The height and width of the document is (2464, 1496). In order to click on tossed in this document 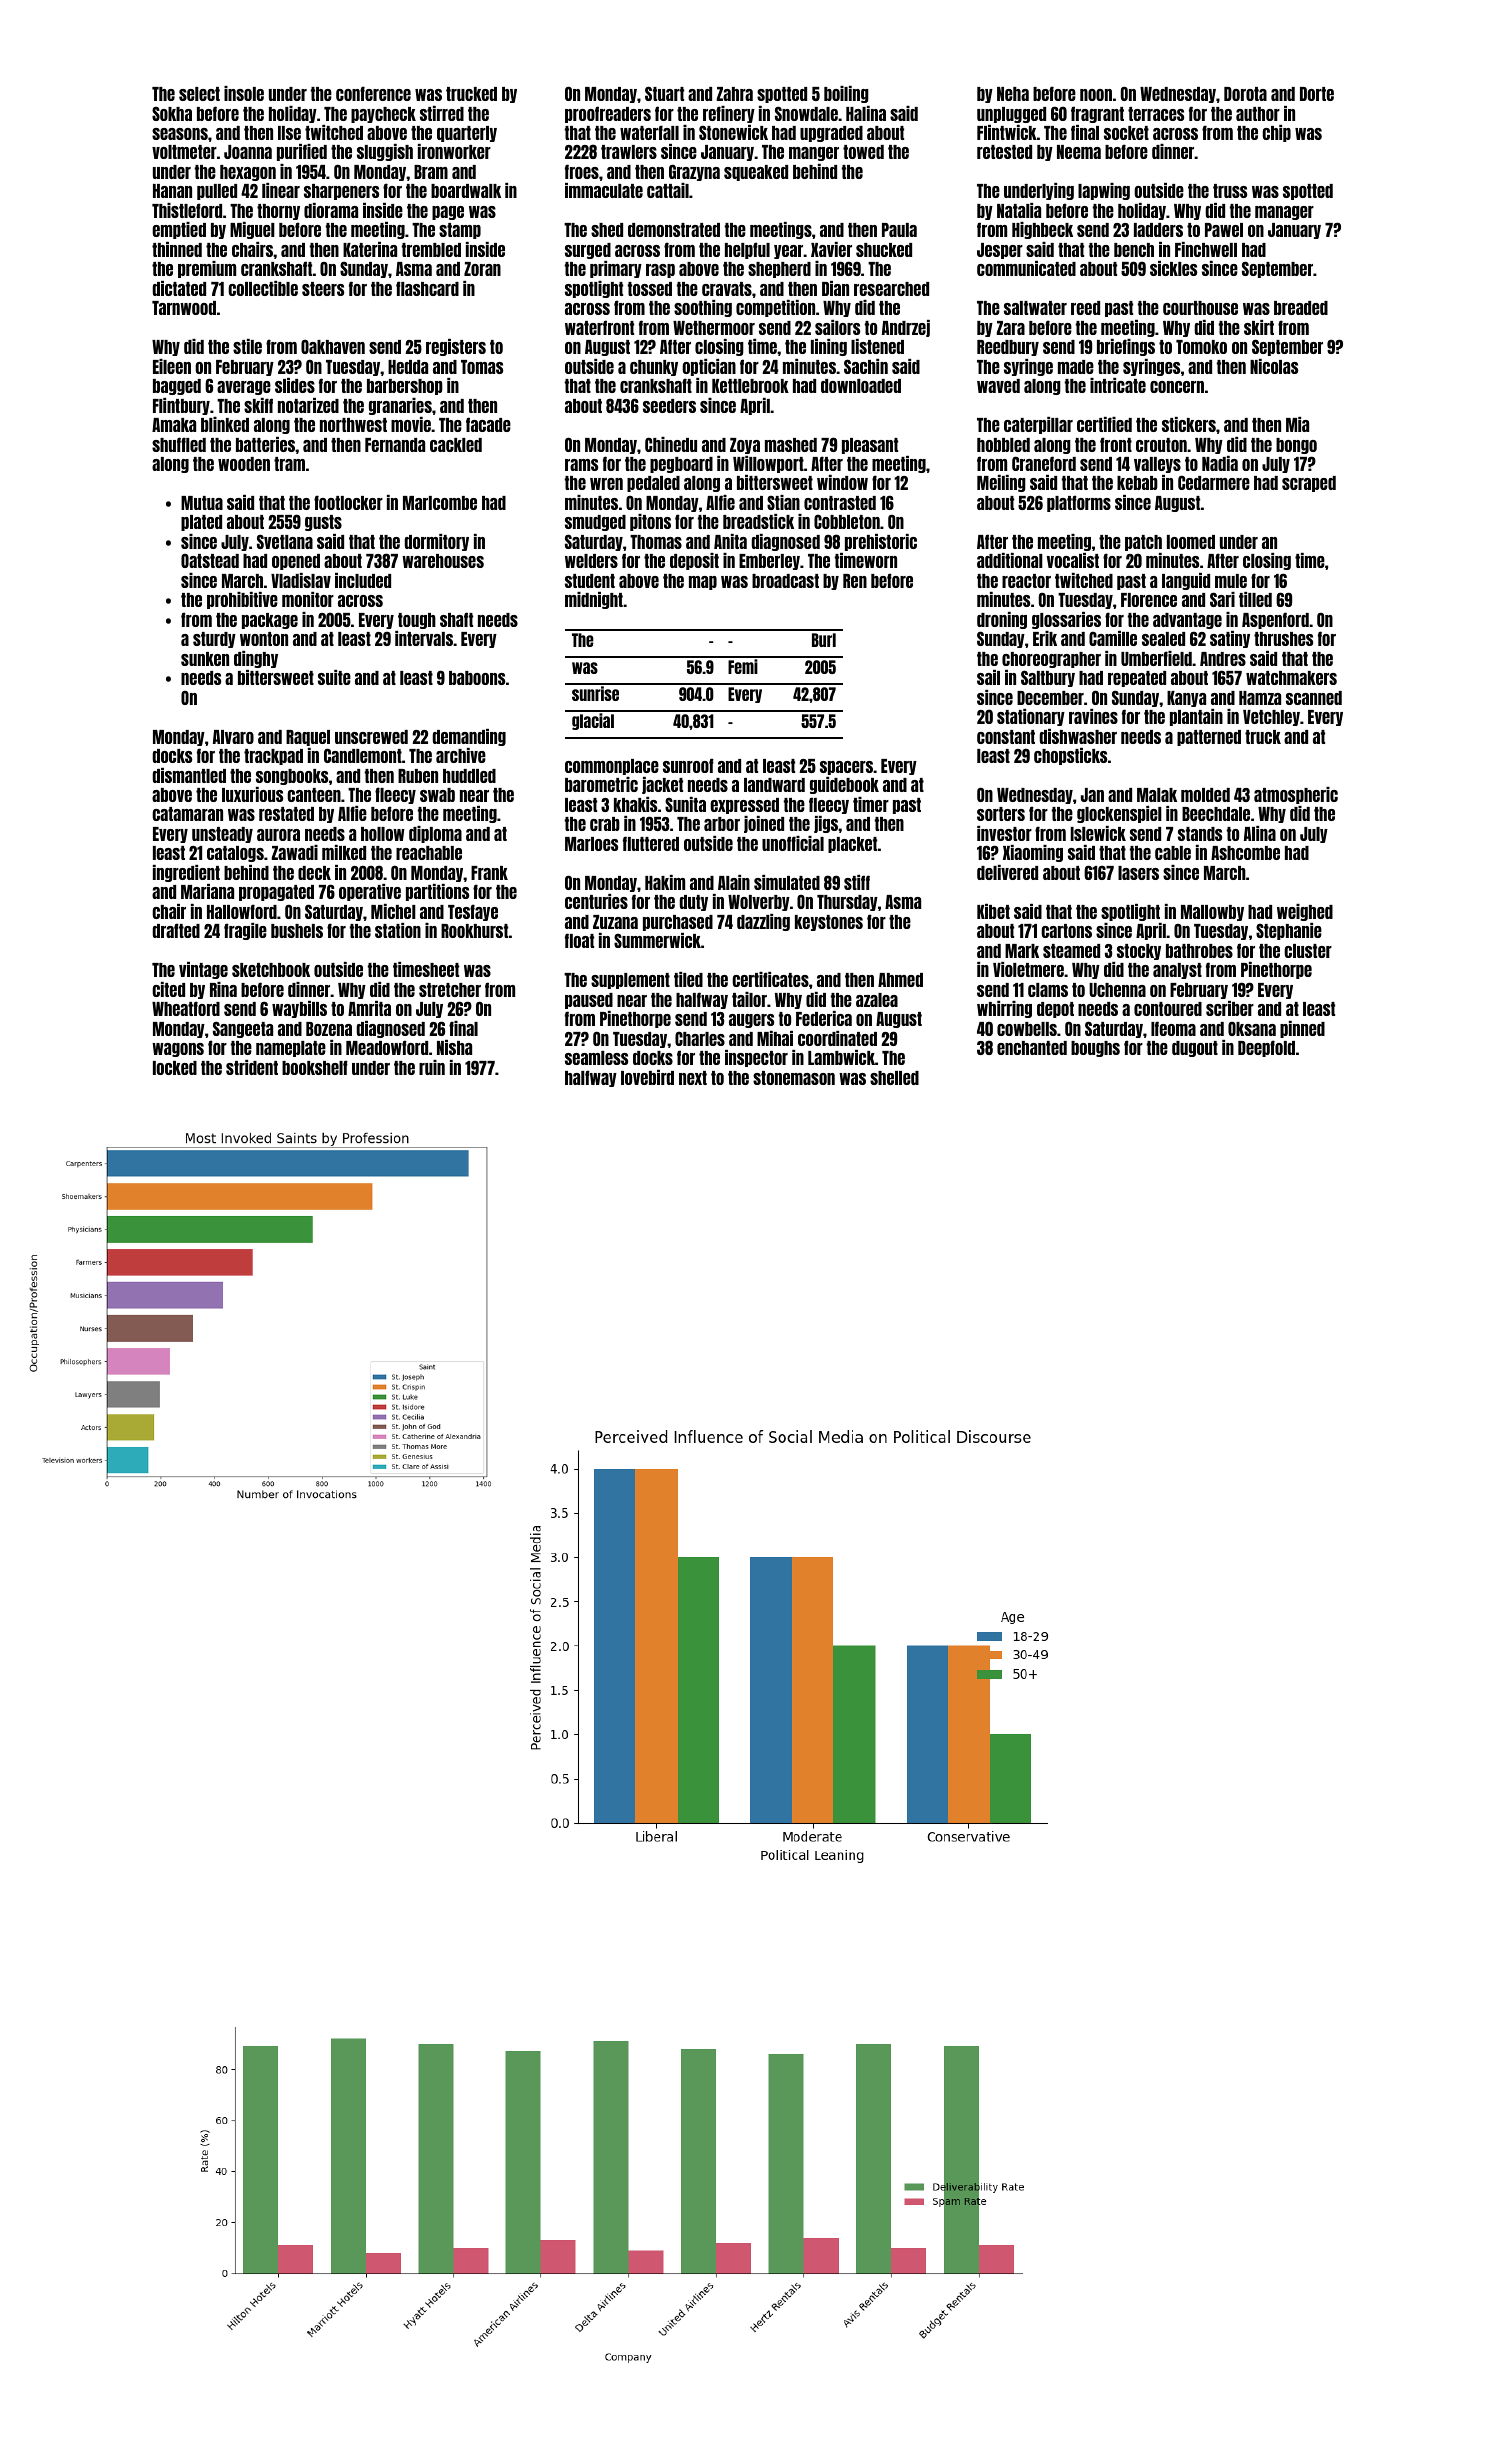, I will do `click(650, 289)`.
